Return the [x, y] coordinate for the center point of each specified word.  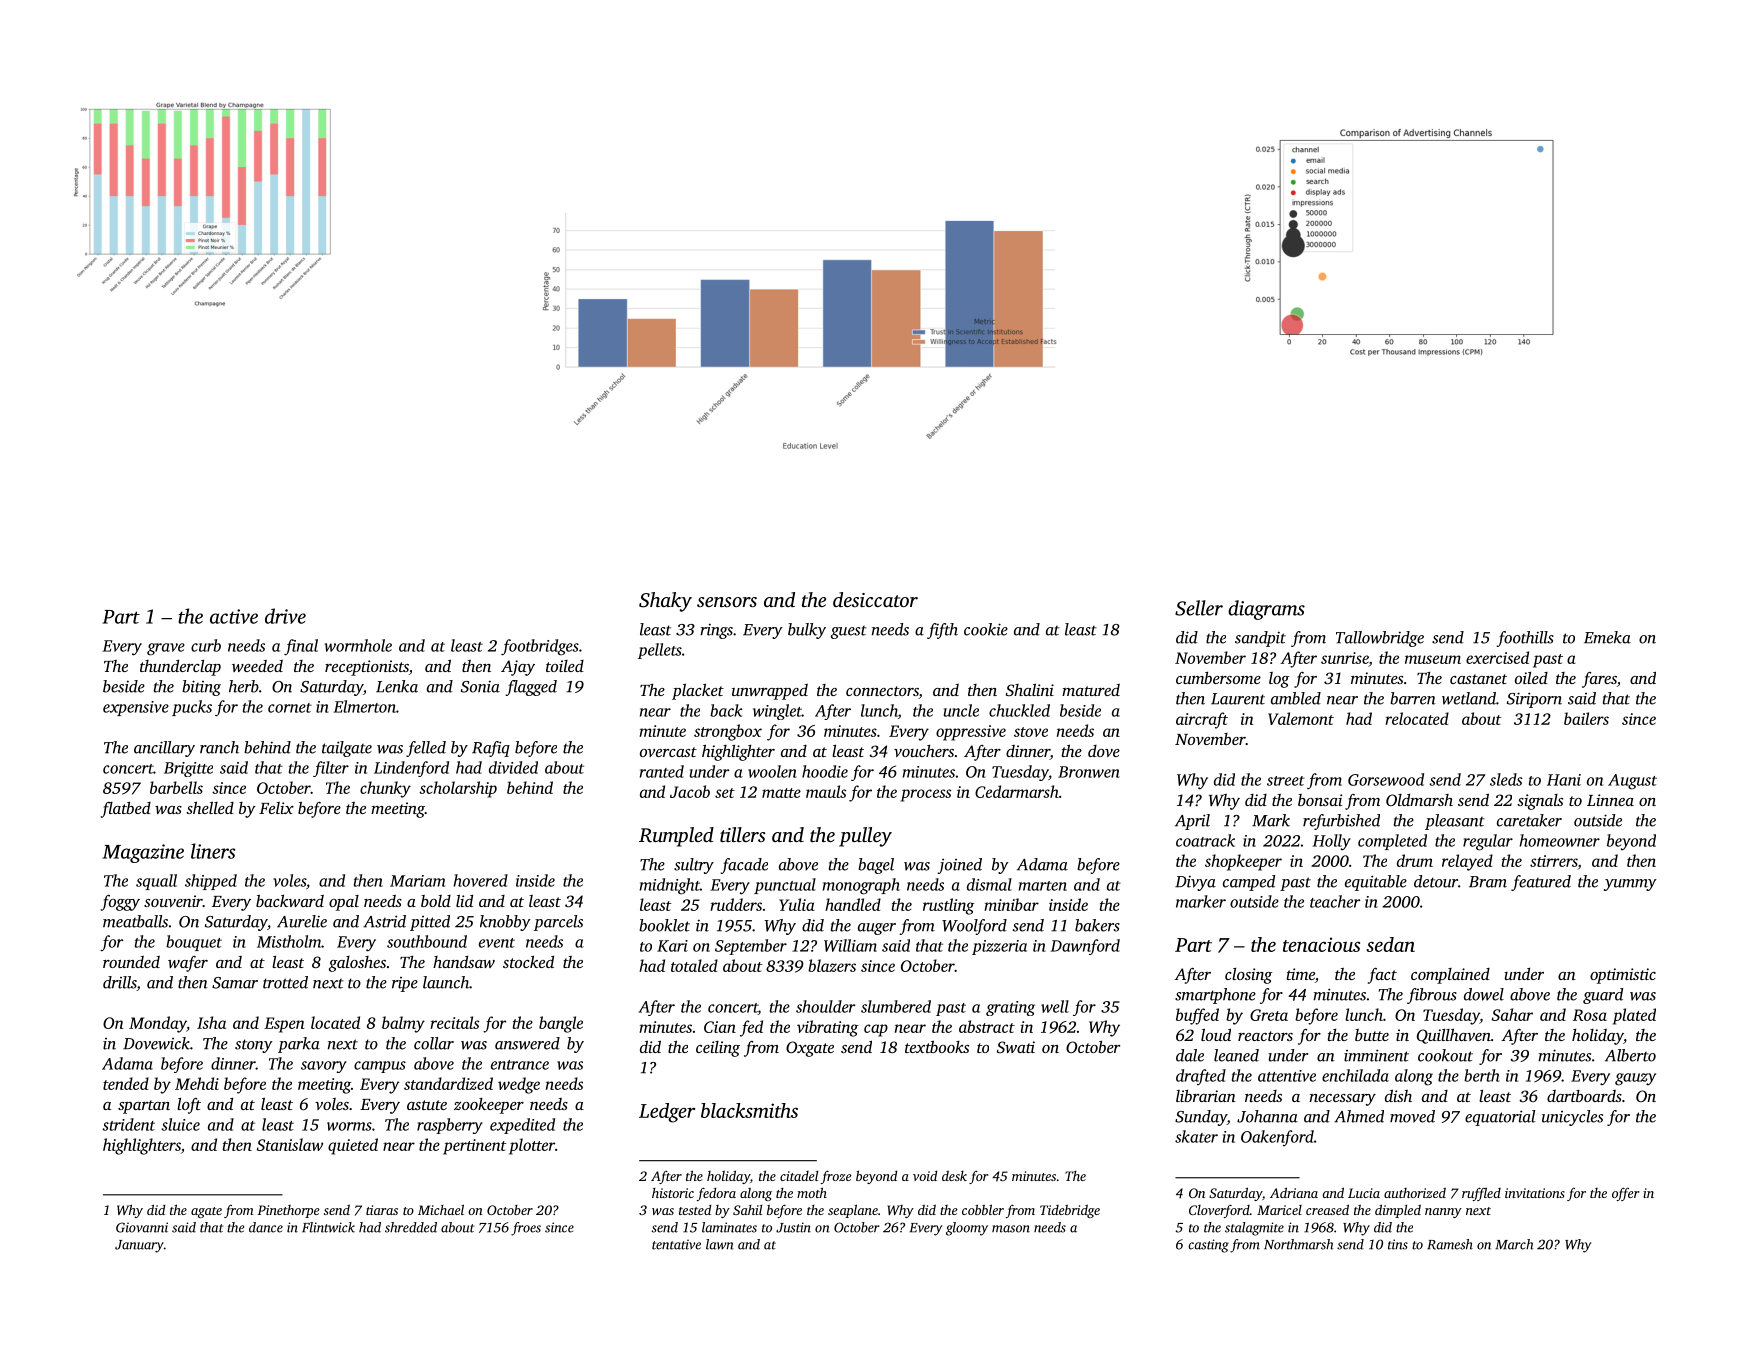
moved [1412, 1116]
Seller [1199, 608]
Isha [211, 1022]
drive [285, 616]
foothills [1525, 639]
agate [206, 1212]
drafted [1201, 1077]
